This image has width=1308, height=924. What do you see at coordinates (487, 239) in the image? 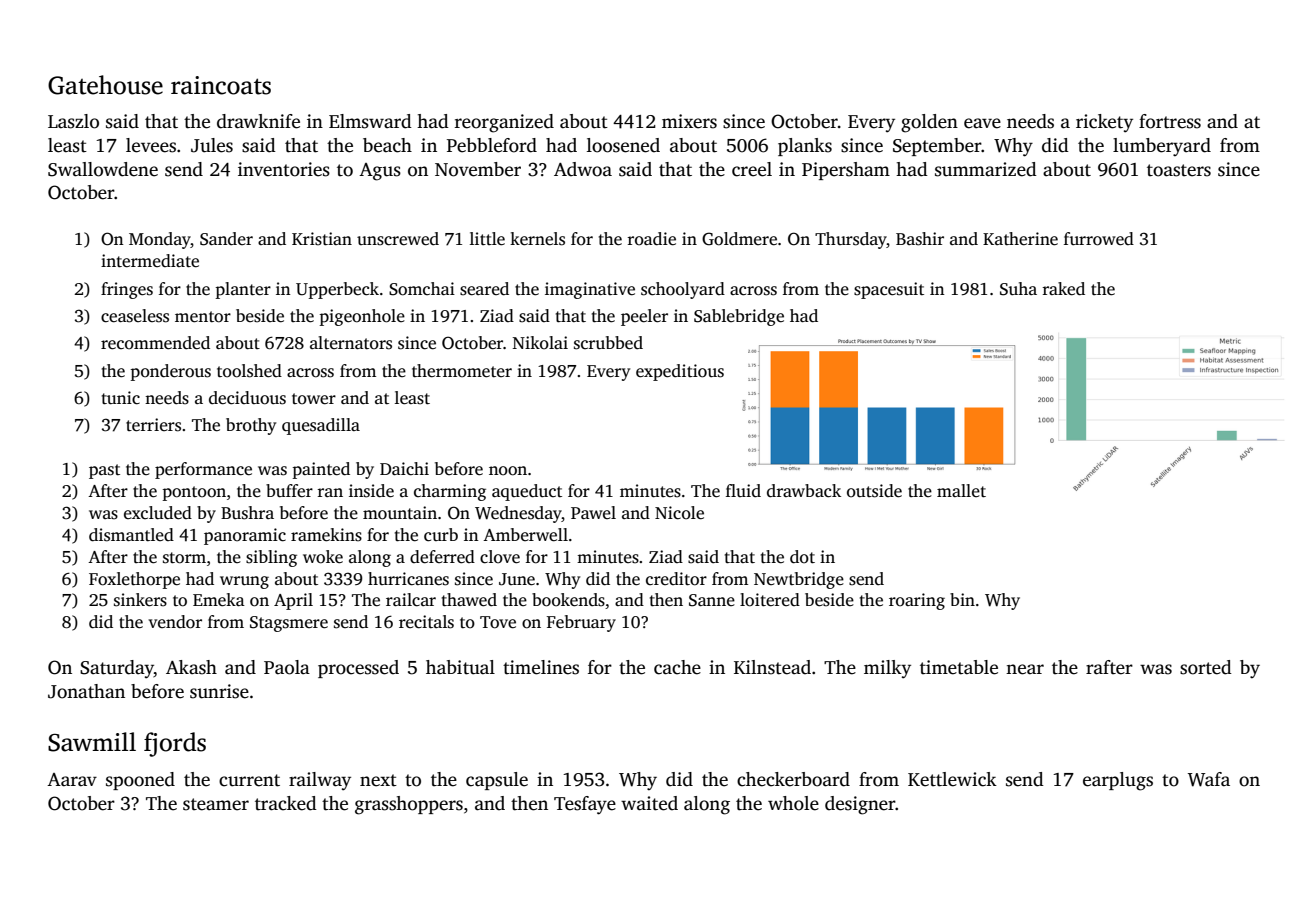
I see `little` at bounding box center [487, 239].
